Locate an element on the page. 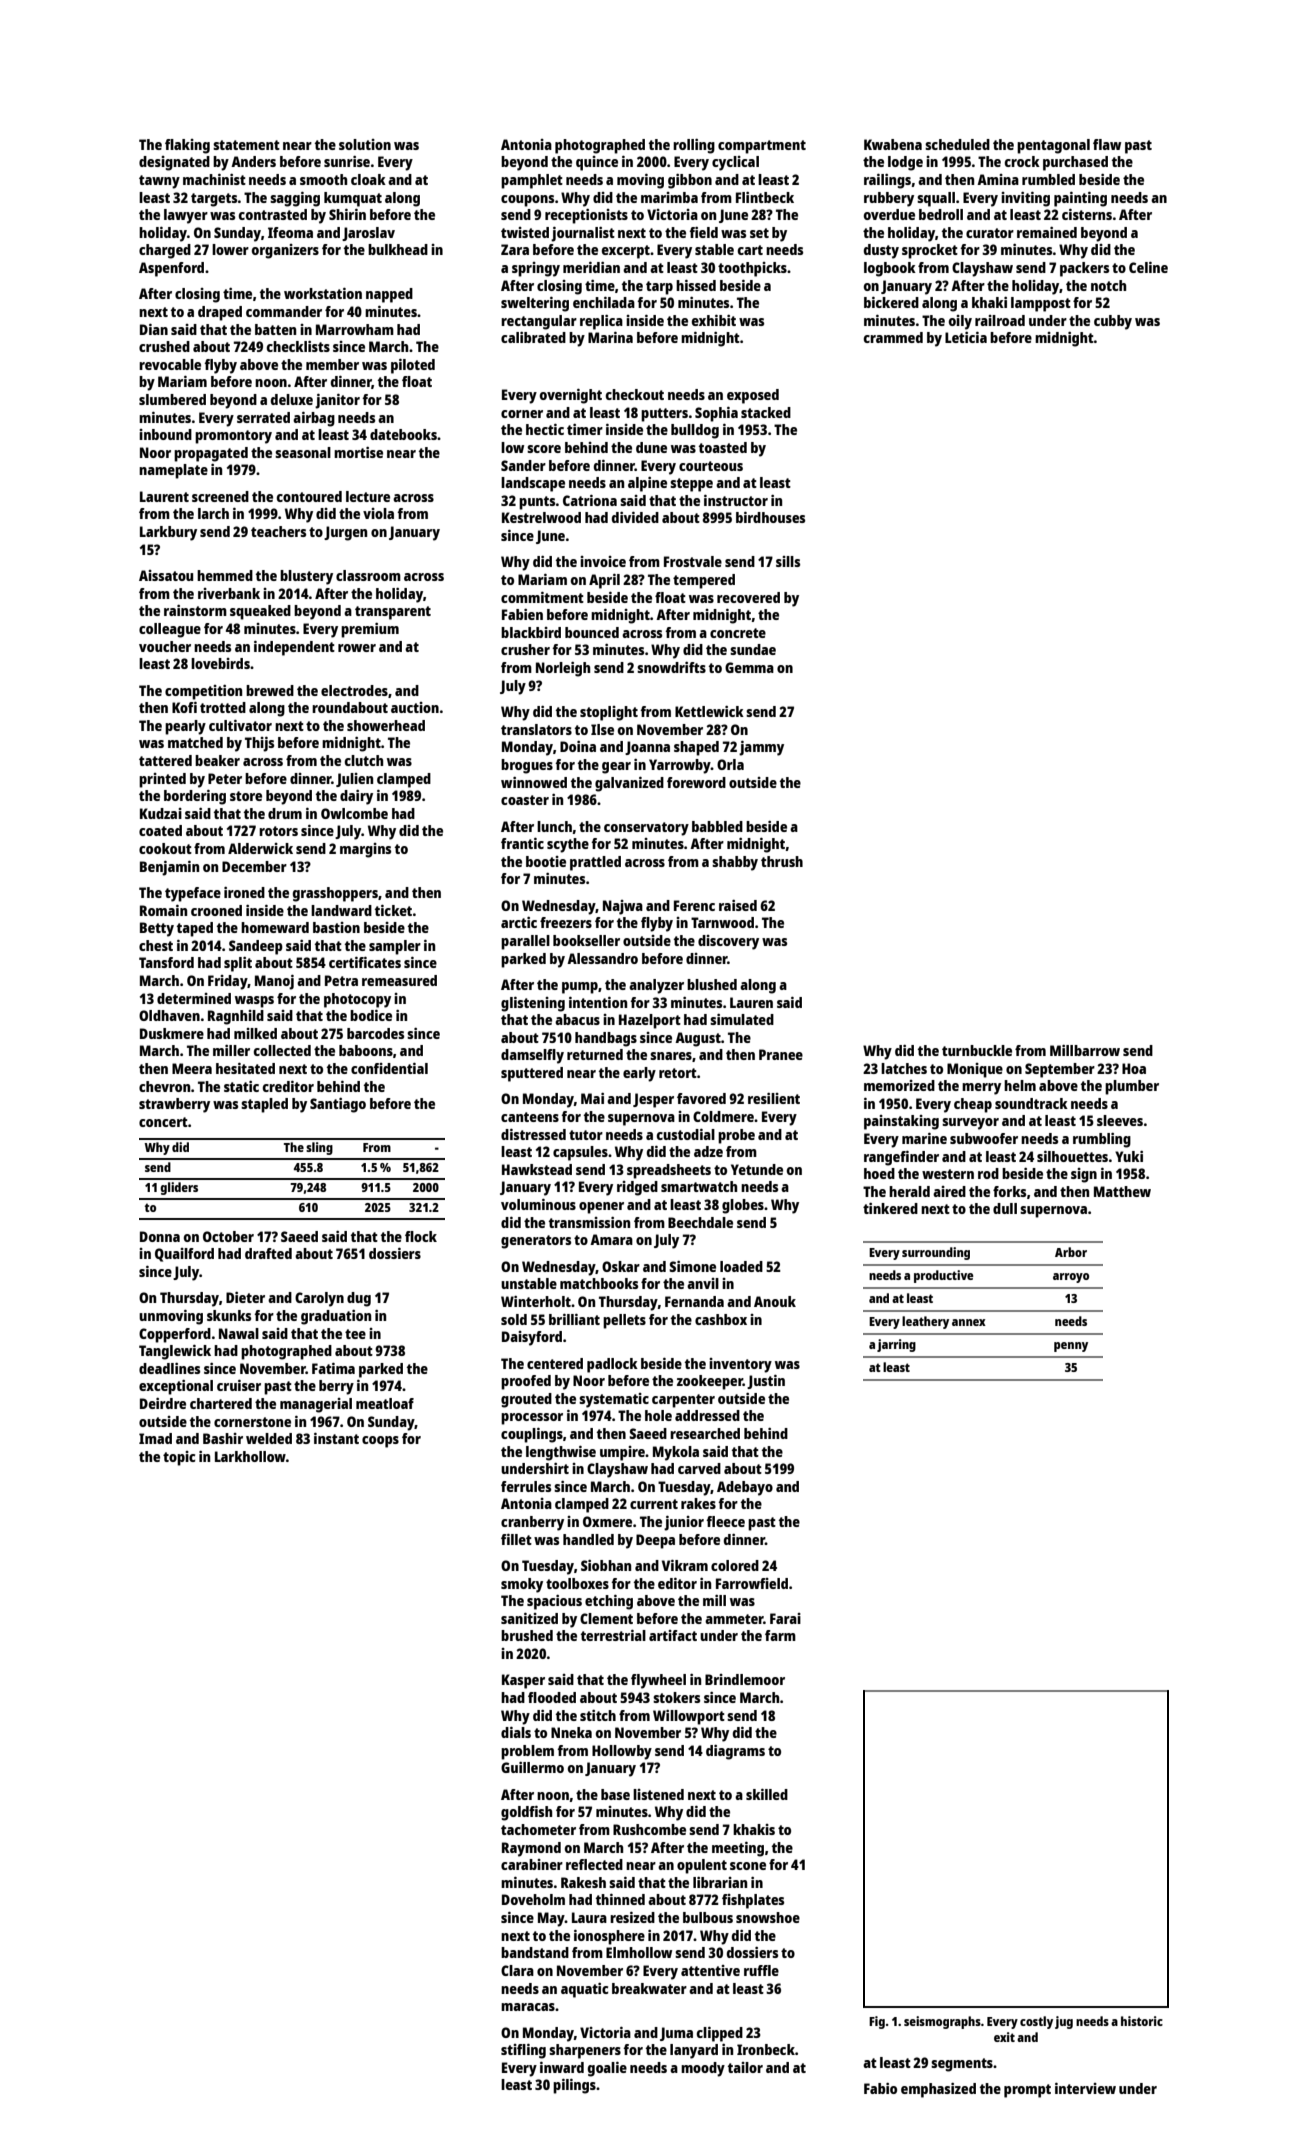  alpine is located at coordinates (647, 484).
